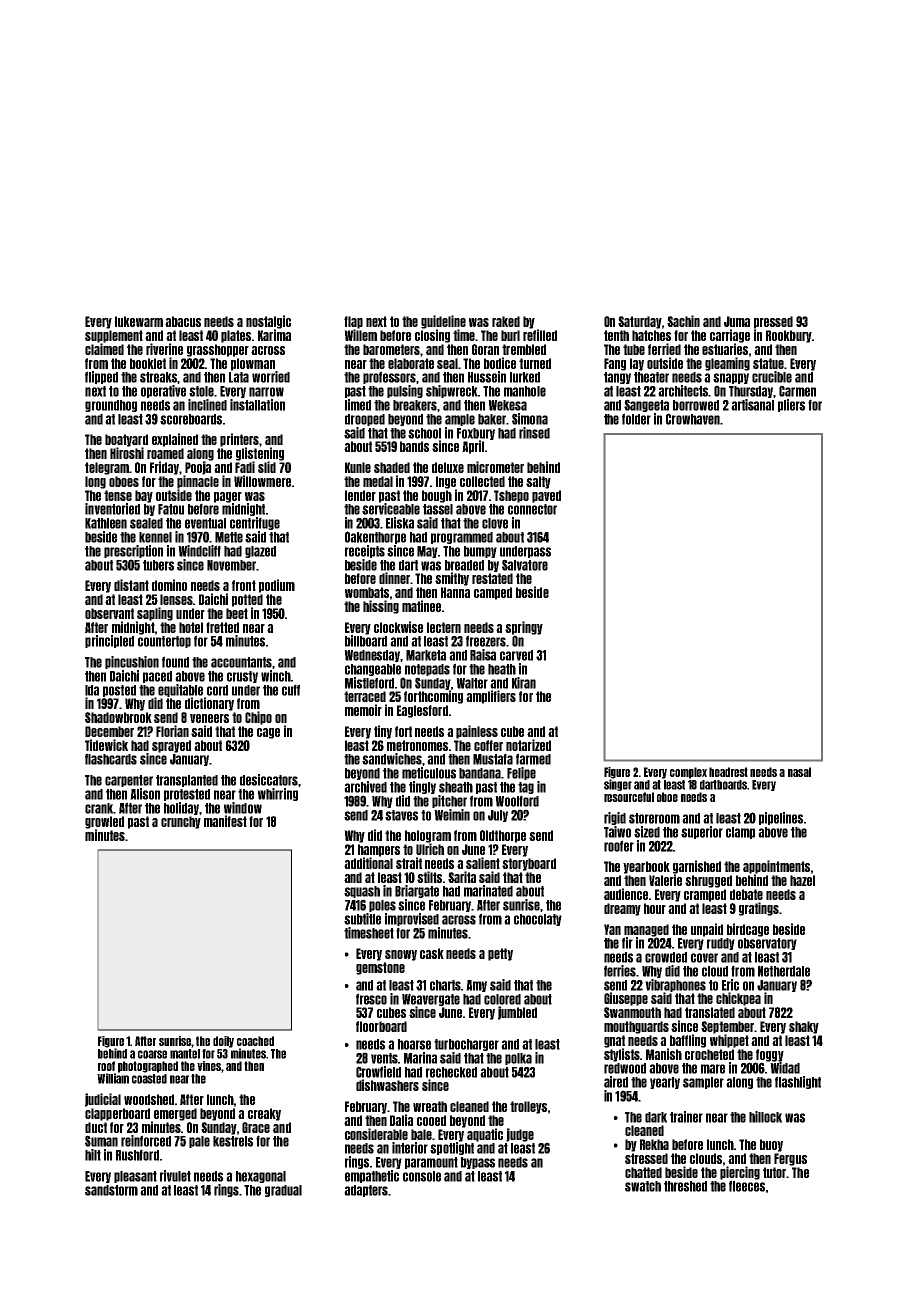  What do you see at coordinates (400, 523) in the screenshot?
I see `Eliska` at bounding box center [400, 523].
